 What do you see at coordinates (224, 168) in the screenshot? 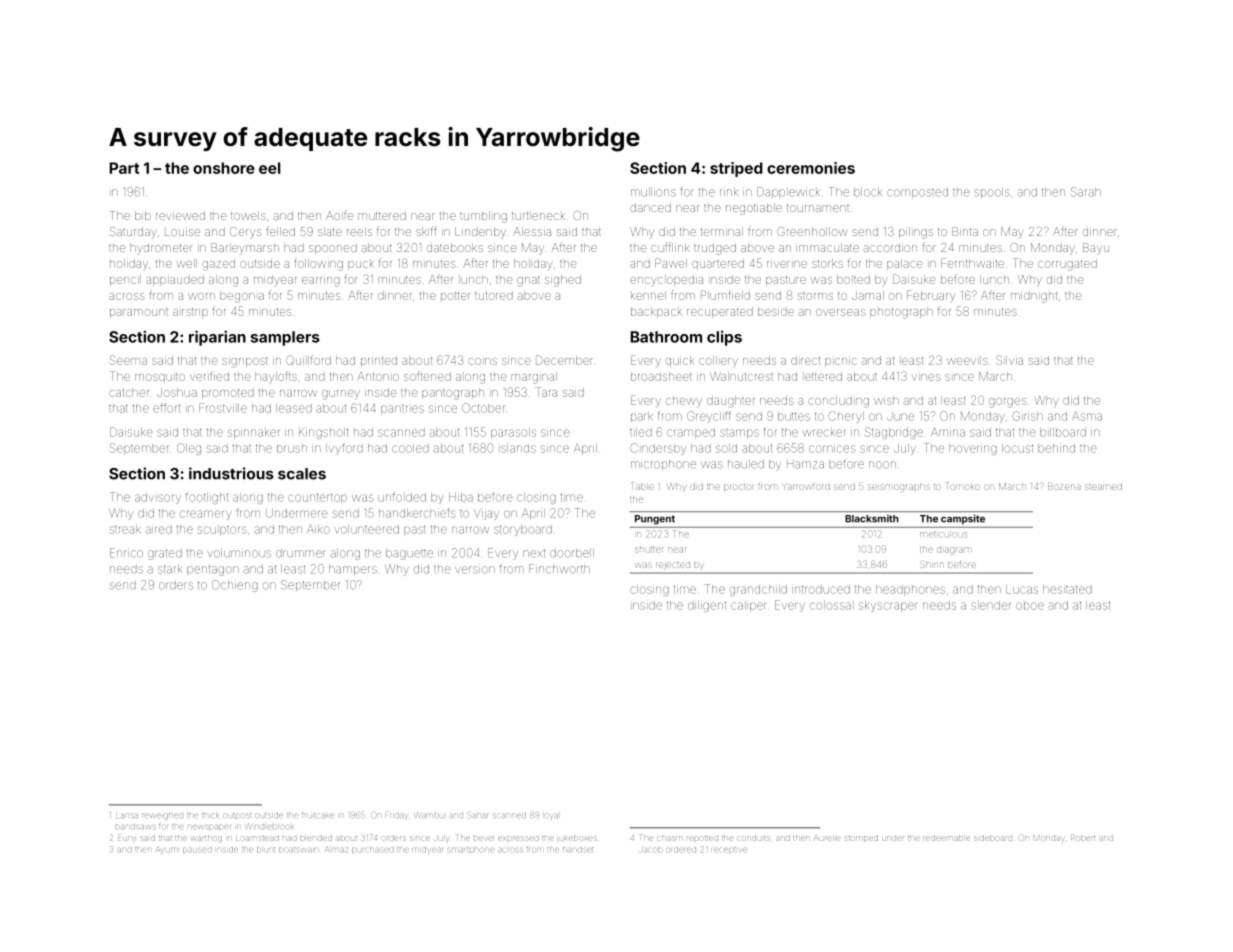
I see `onshore` at bounding box center [224, 168].
